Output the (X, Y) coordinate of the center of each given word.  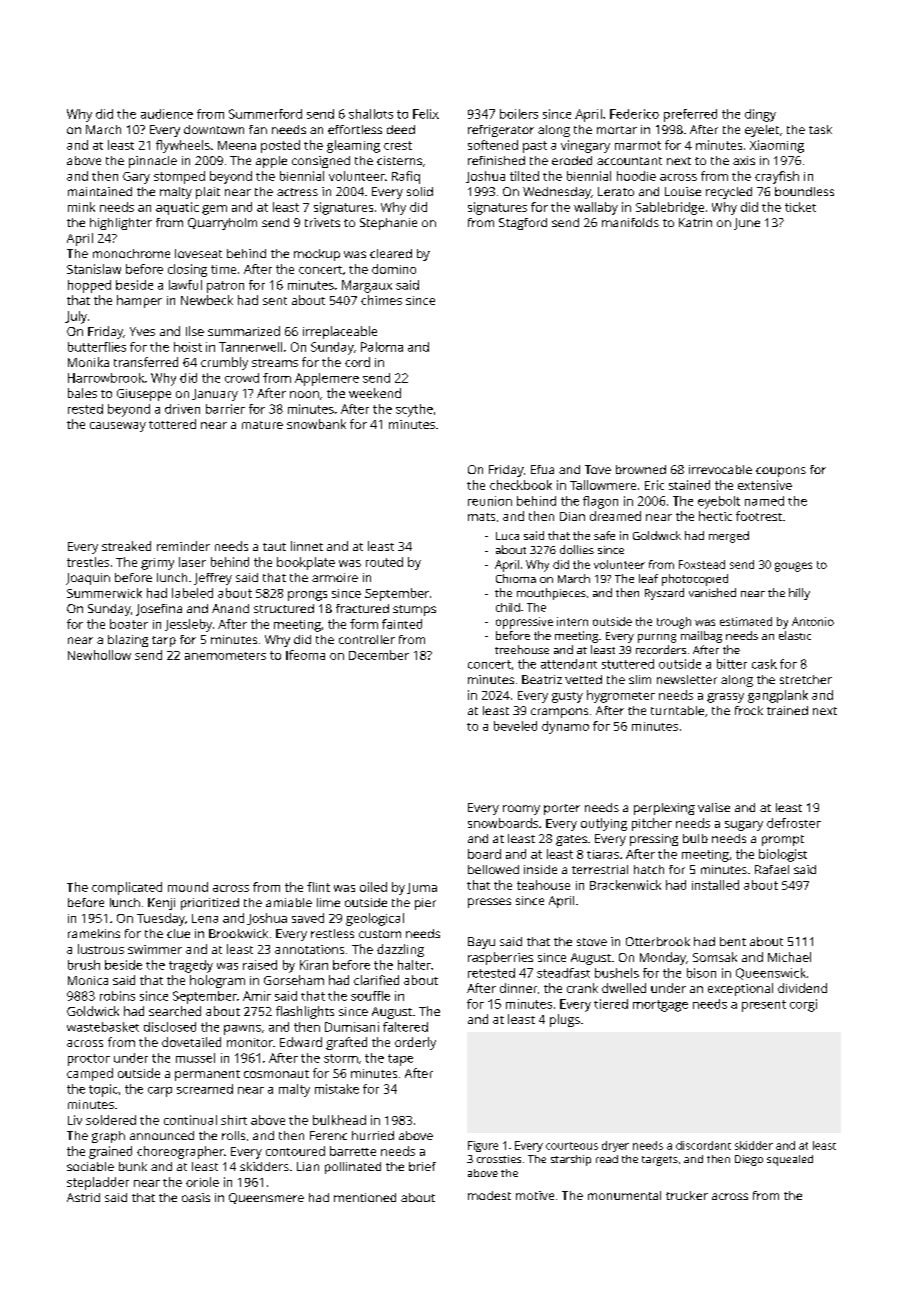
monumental (624, 1195)
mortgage (660, 1006)
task (820, 129)
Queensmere (266, 1198)
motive (535, 1195)
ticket (800, 207)
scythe (414, 410)
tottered (172, 424)
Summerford (265, 114)
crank (582, 988)
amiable (289, 902)
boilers (519, 114)
